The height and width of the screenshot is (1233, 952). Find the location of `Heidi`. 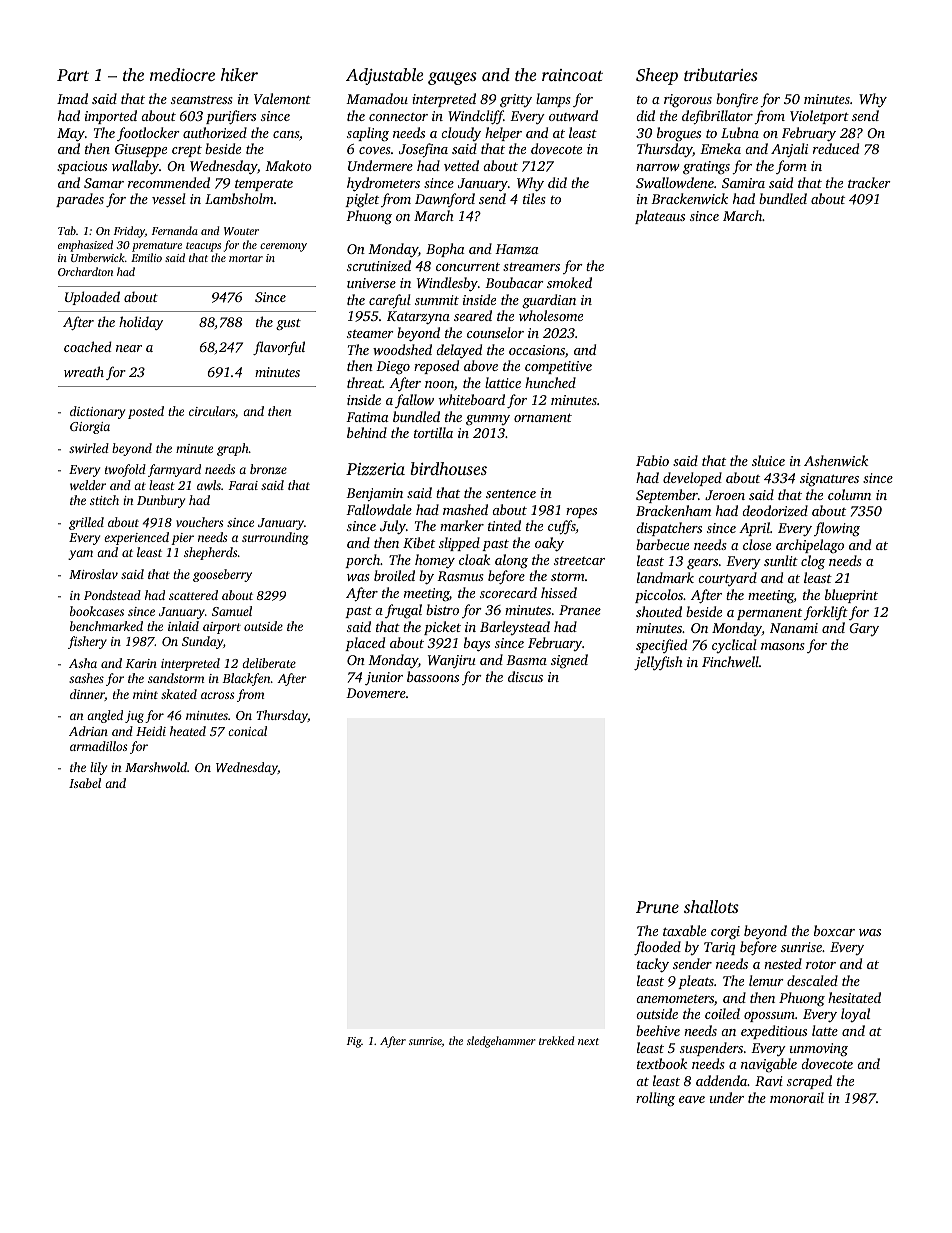

Heidi is located at coordinates (151, 731).
